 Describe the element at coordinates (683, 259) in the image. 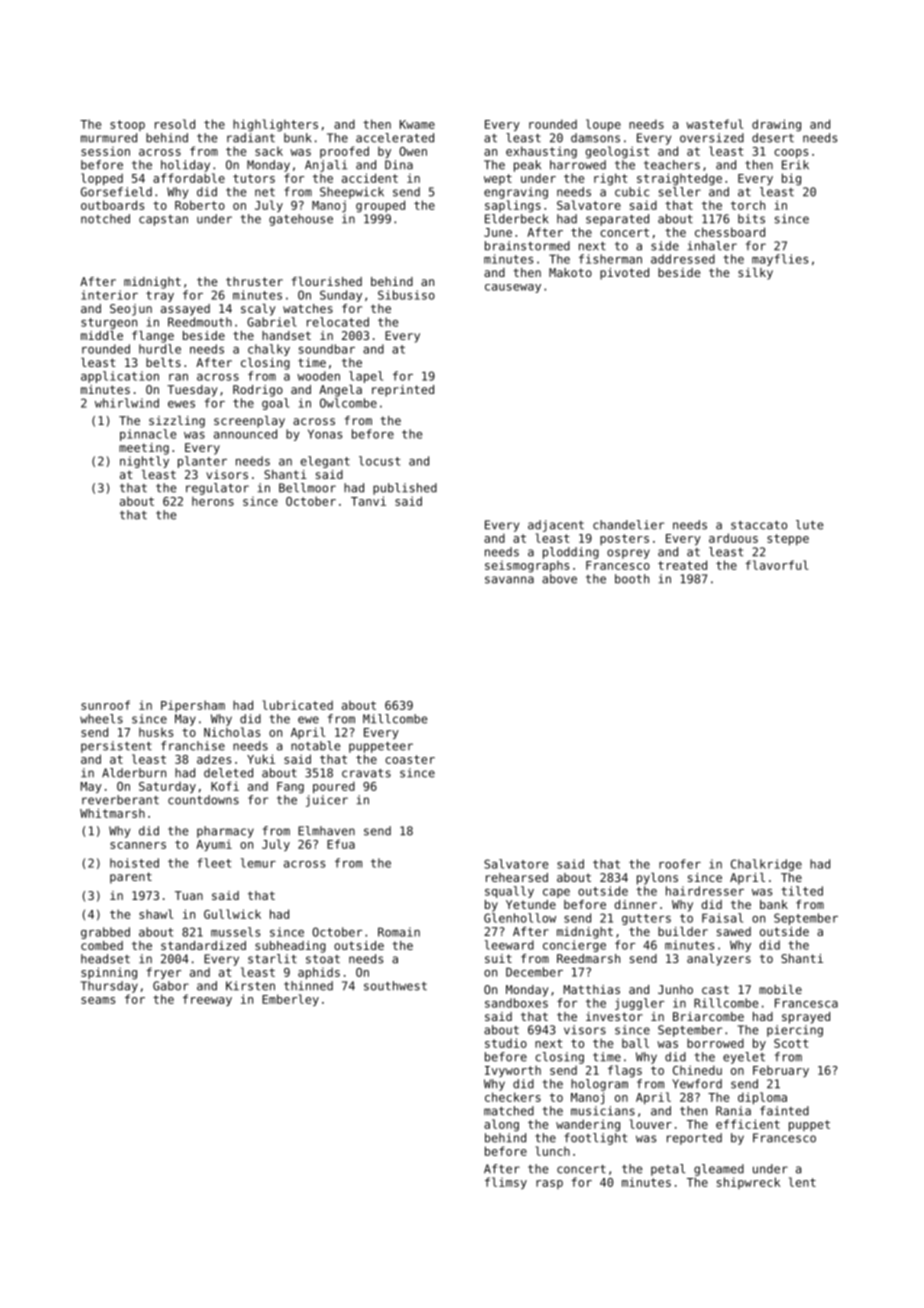

I see `addressed` at that location.
